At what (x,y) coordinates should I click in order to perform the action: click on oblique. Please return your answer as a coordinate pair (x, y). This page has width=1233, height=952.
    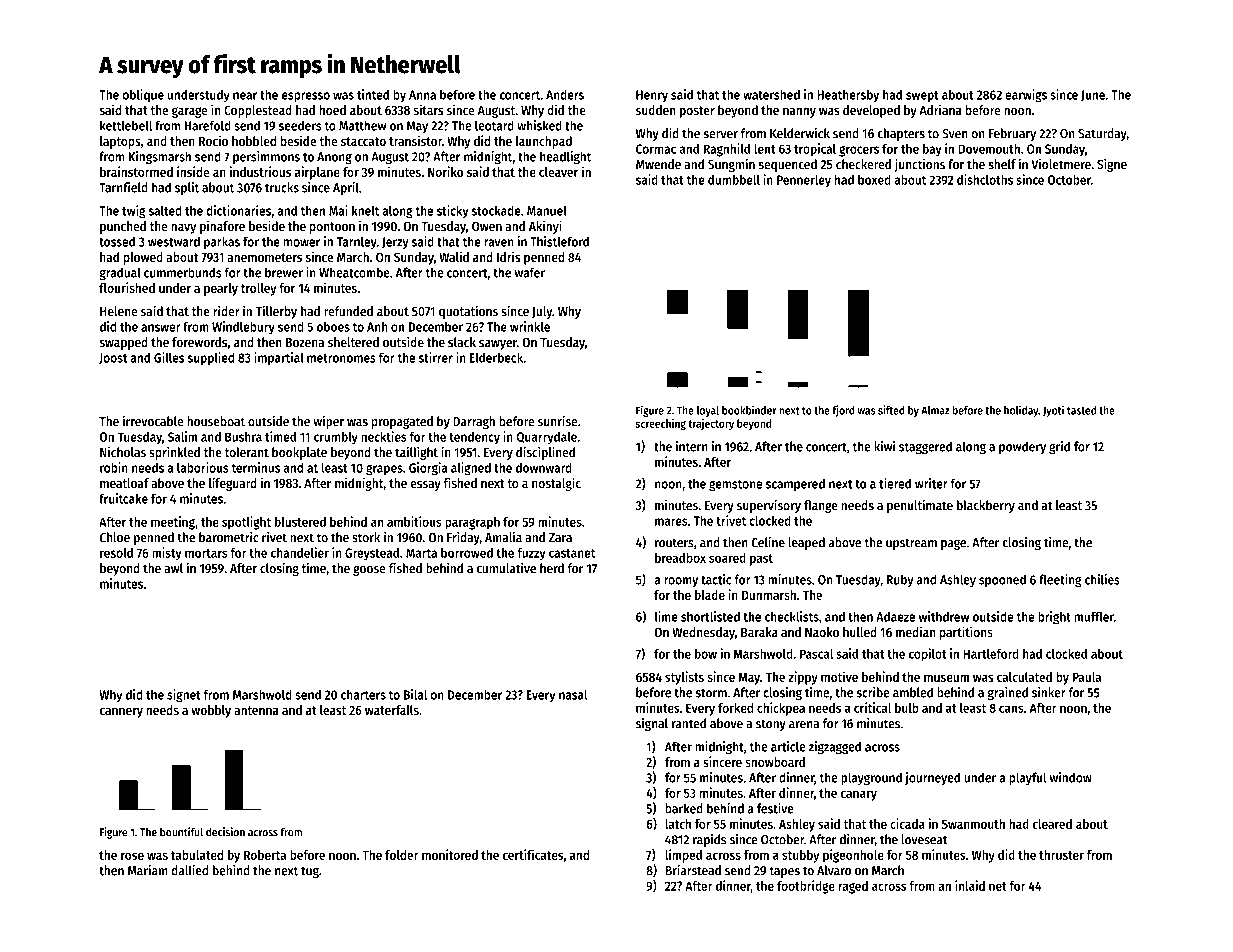
    Looking at the image, I should click on (143, 96).
